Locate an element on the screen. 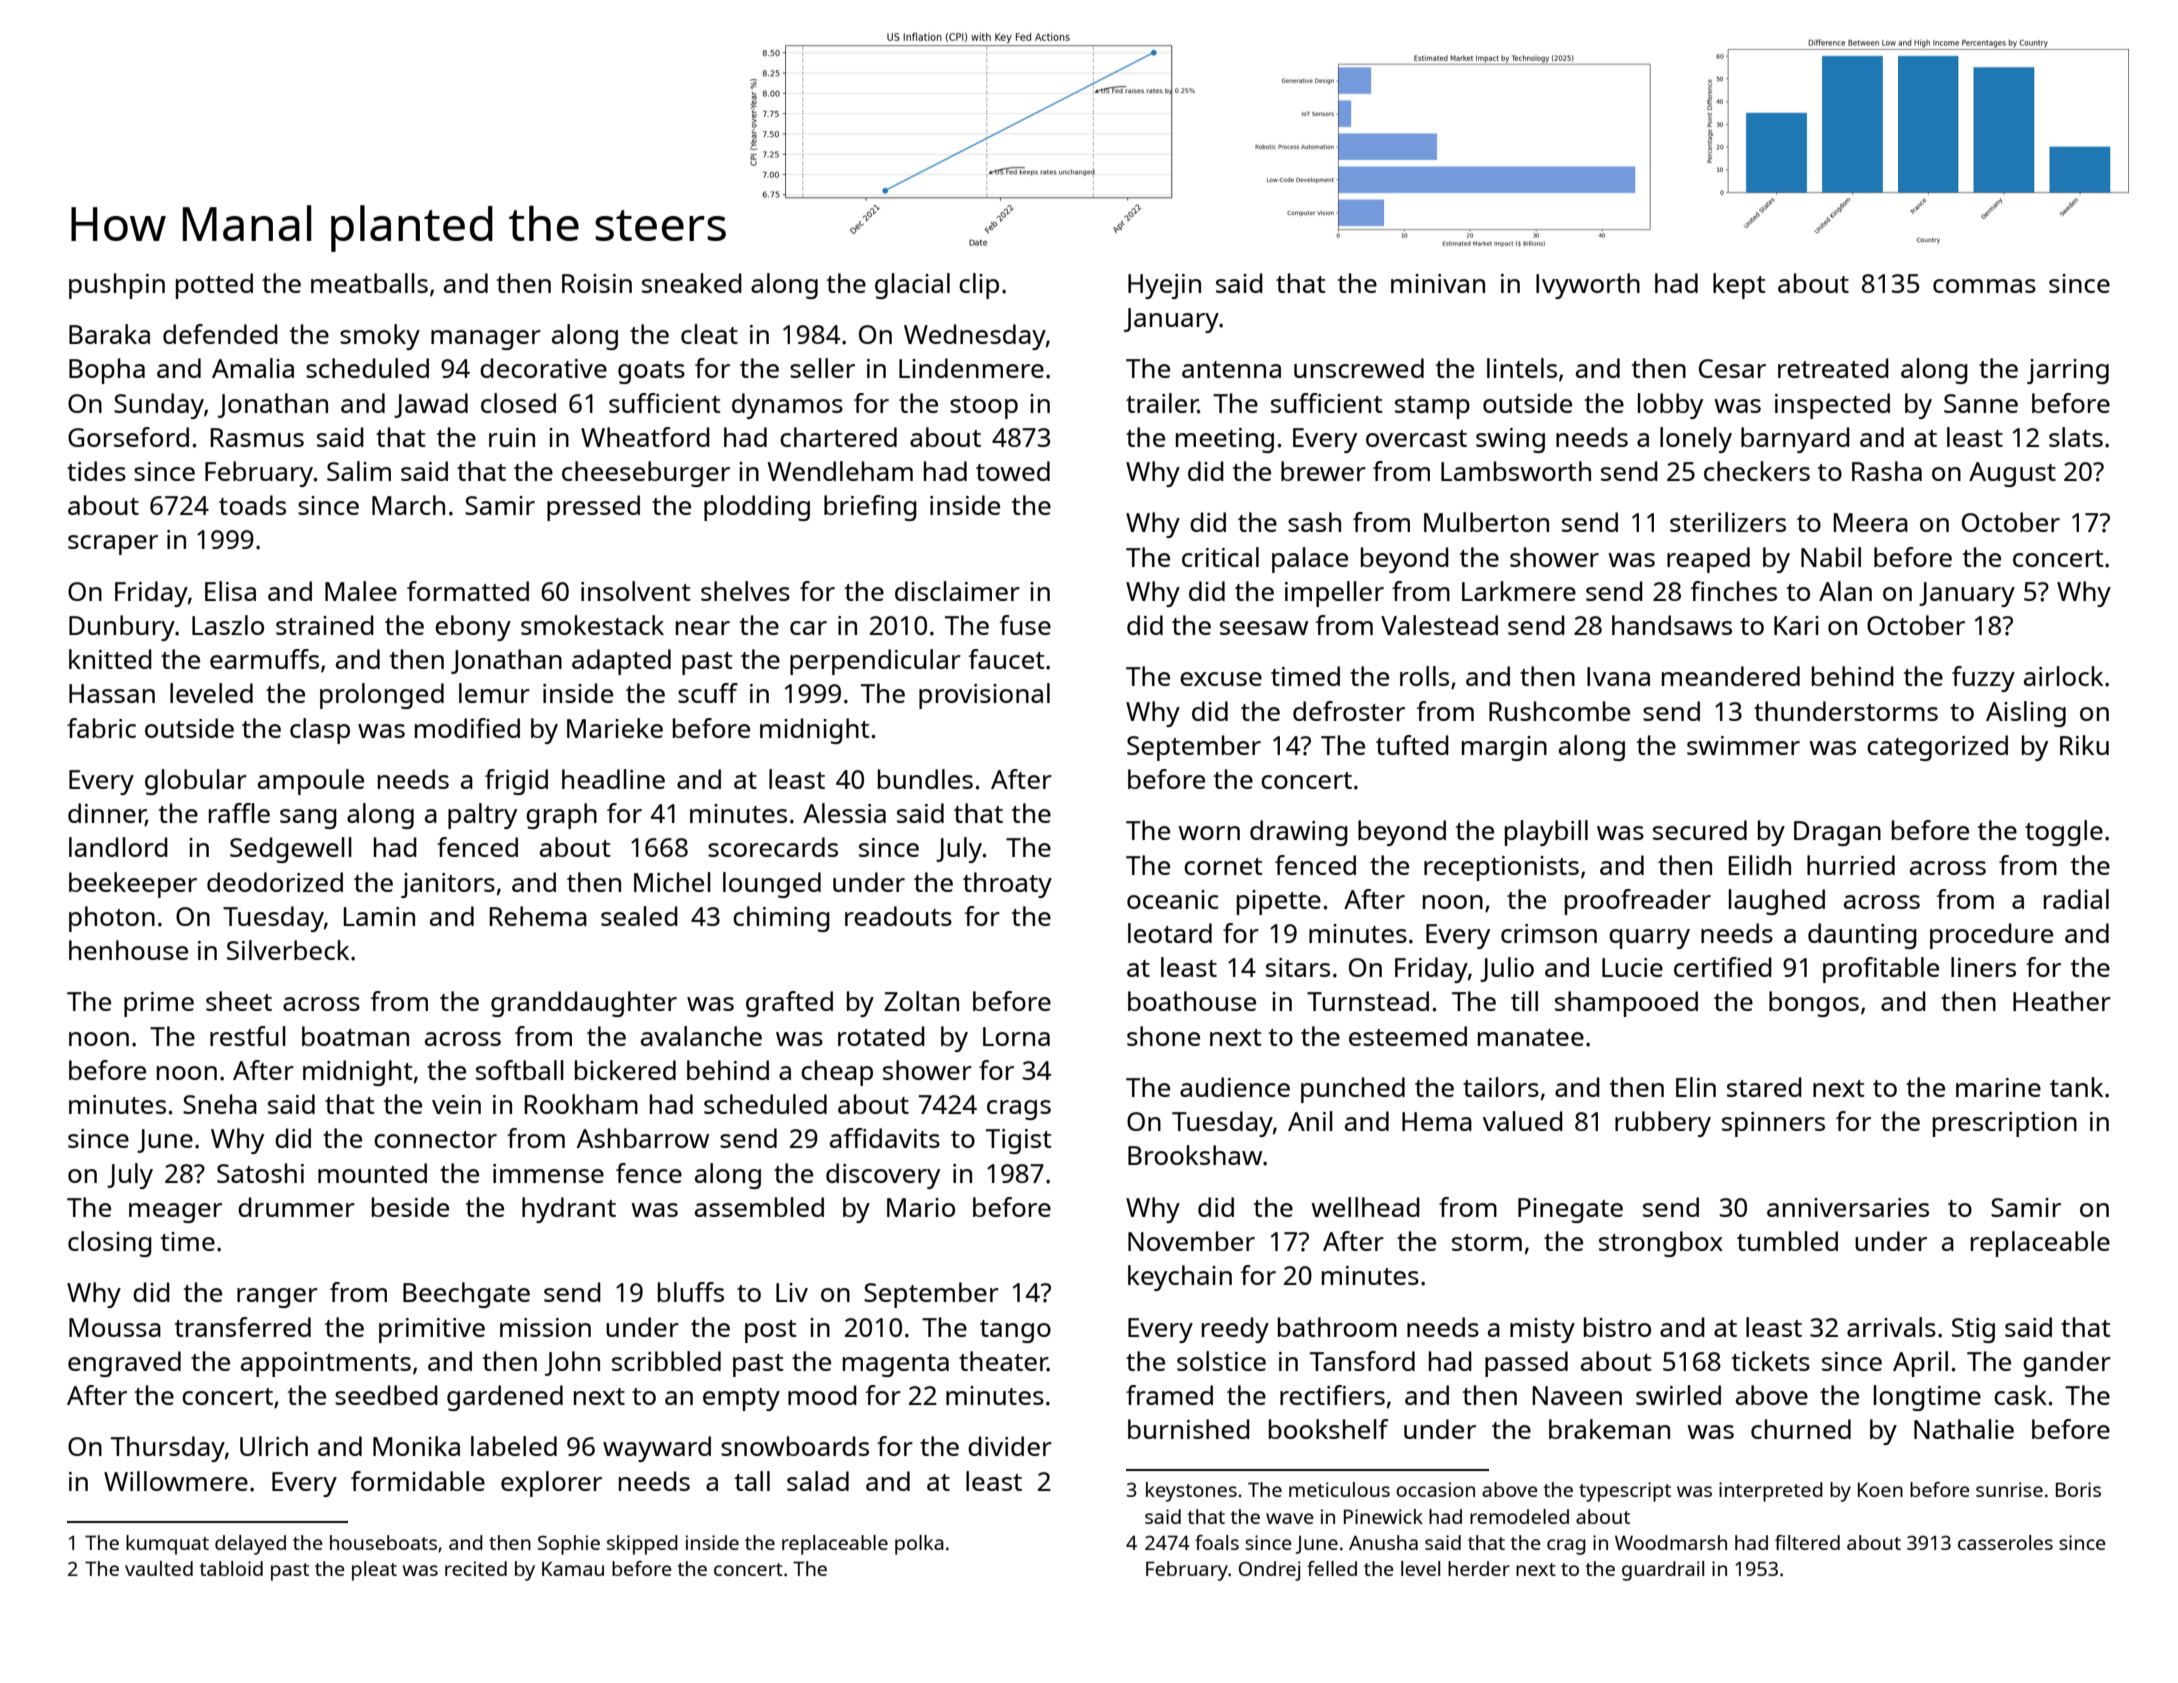 Image resolution: width=2178 pixels, height=1683 pixels. recited is located at coordinates (476, 1568).
